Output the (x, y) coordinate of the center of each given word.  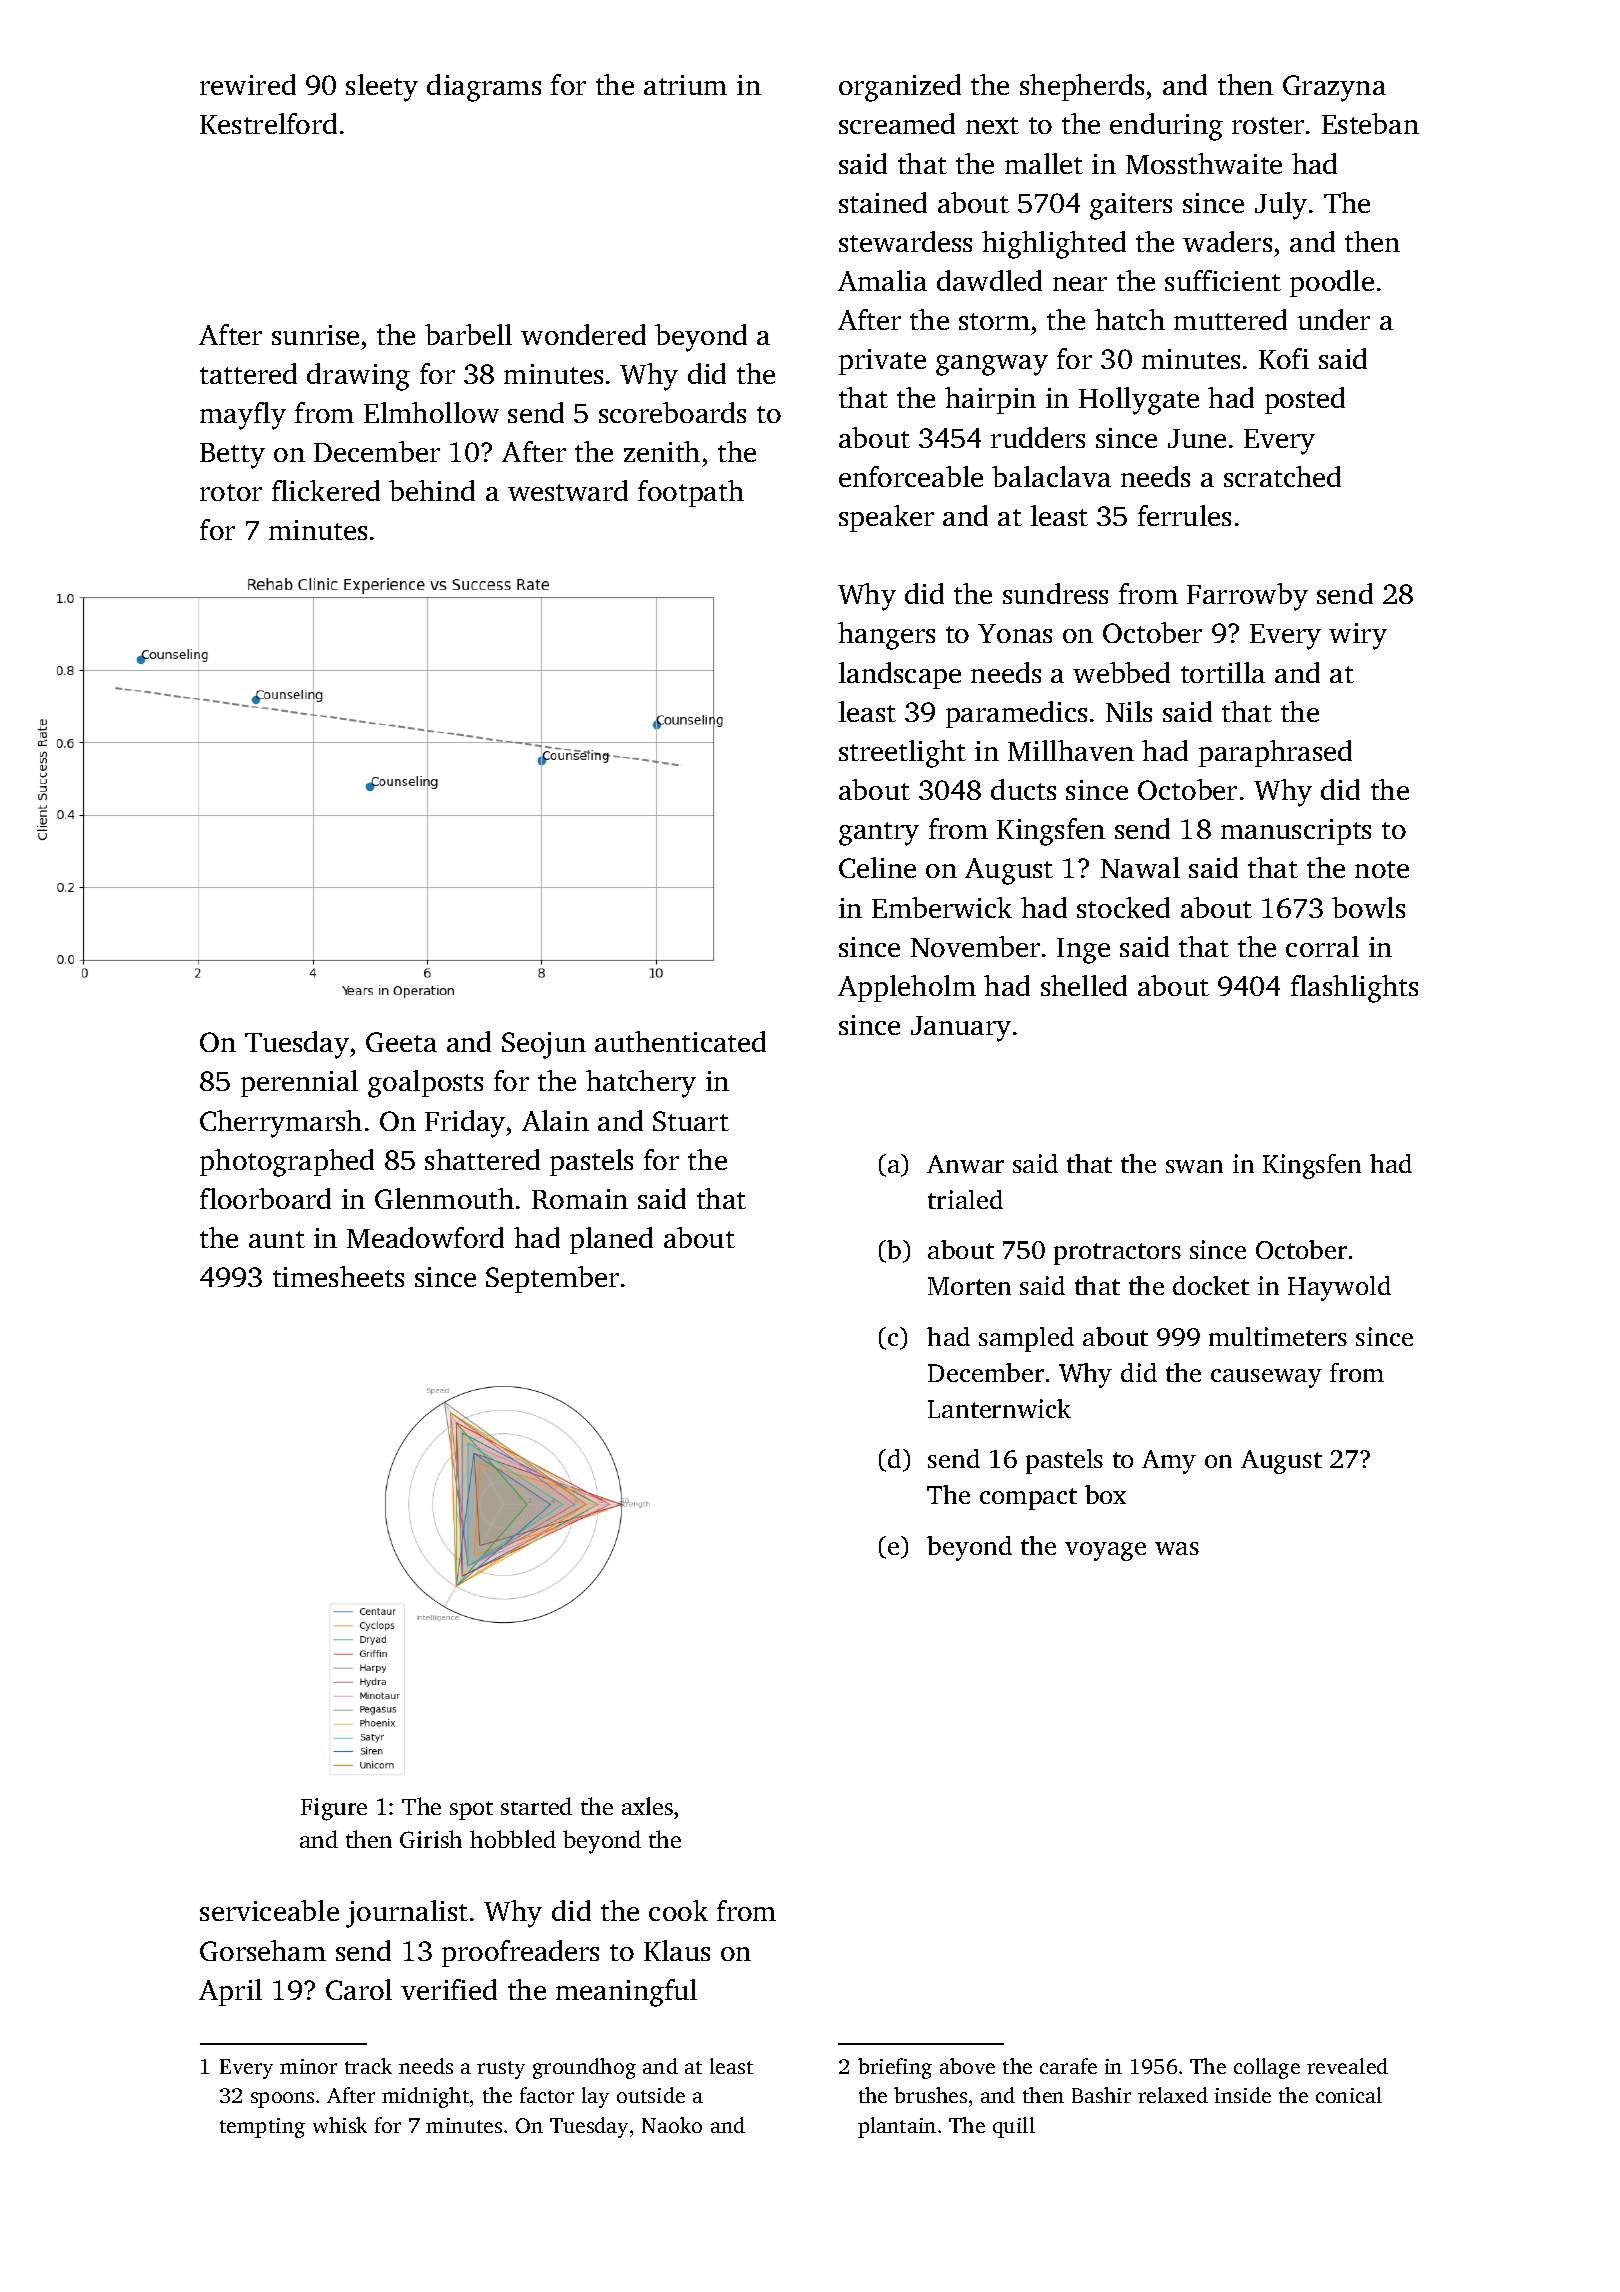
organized (900, 88)
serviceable (269, 1910)
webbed (1121, 672)
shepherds (1082, 87)
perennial (299, 1083)
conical (1349, 2095)
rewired (248, 84)
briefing (895, 2068)
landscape (900, 675)
